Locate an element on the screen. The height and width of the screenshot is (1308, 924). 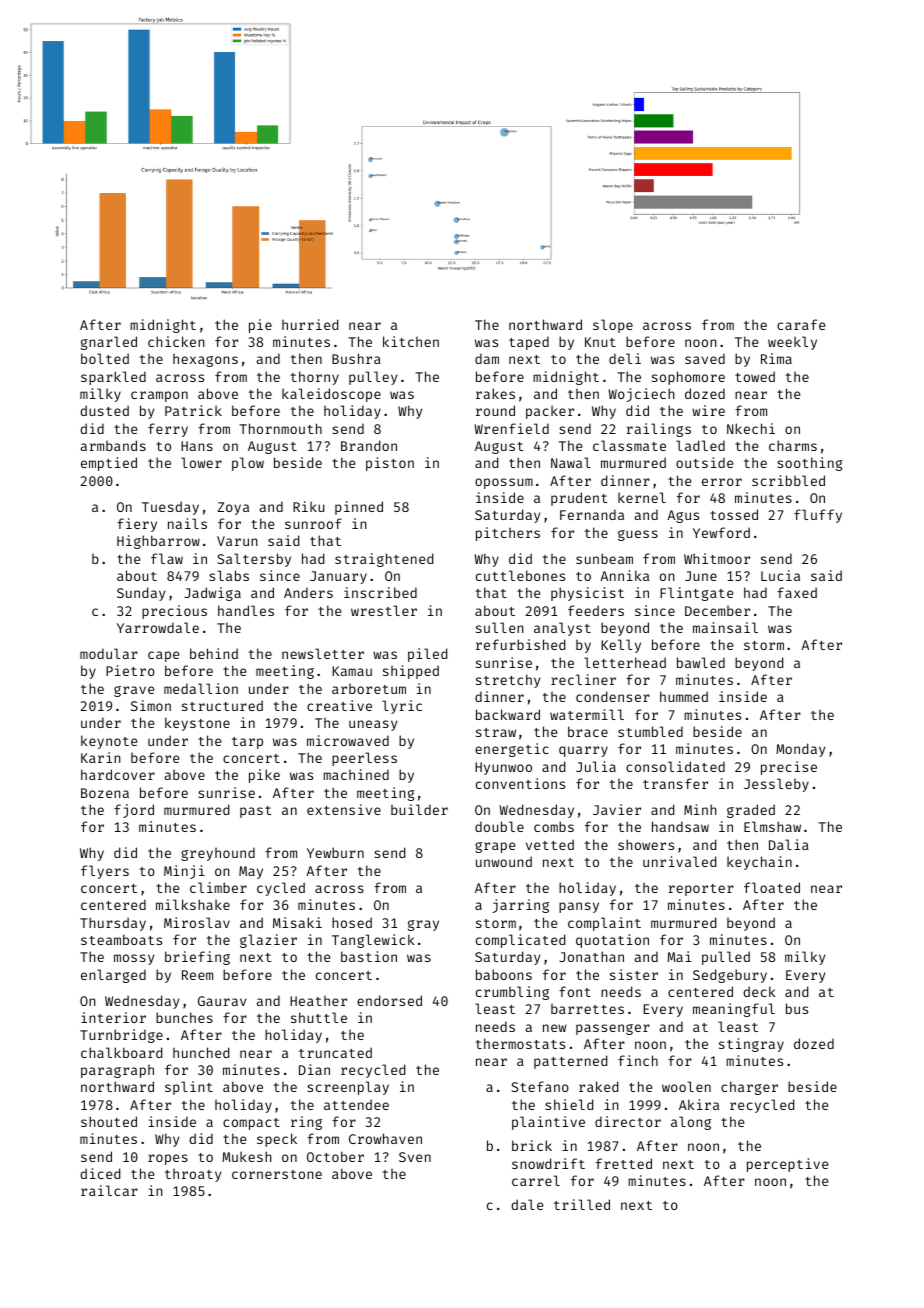
mainsail is located at coordinates (725, 627).
